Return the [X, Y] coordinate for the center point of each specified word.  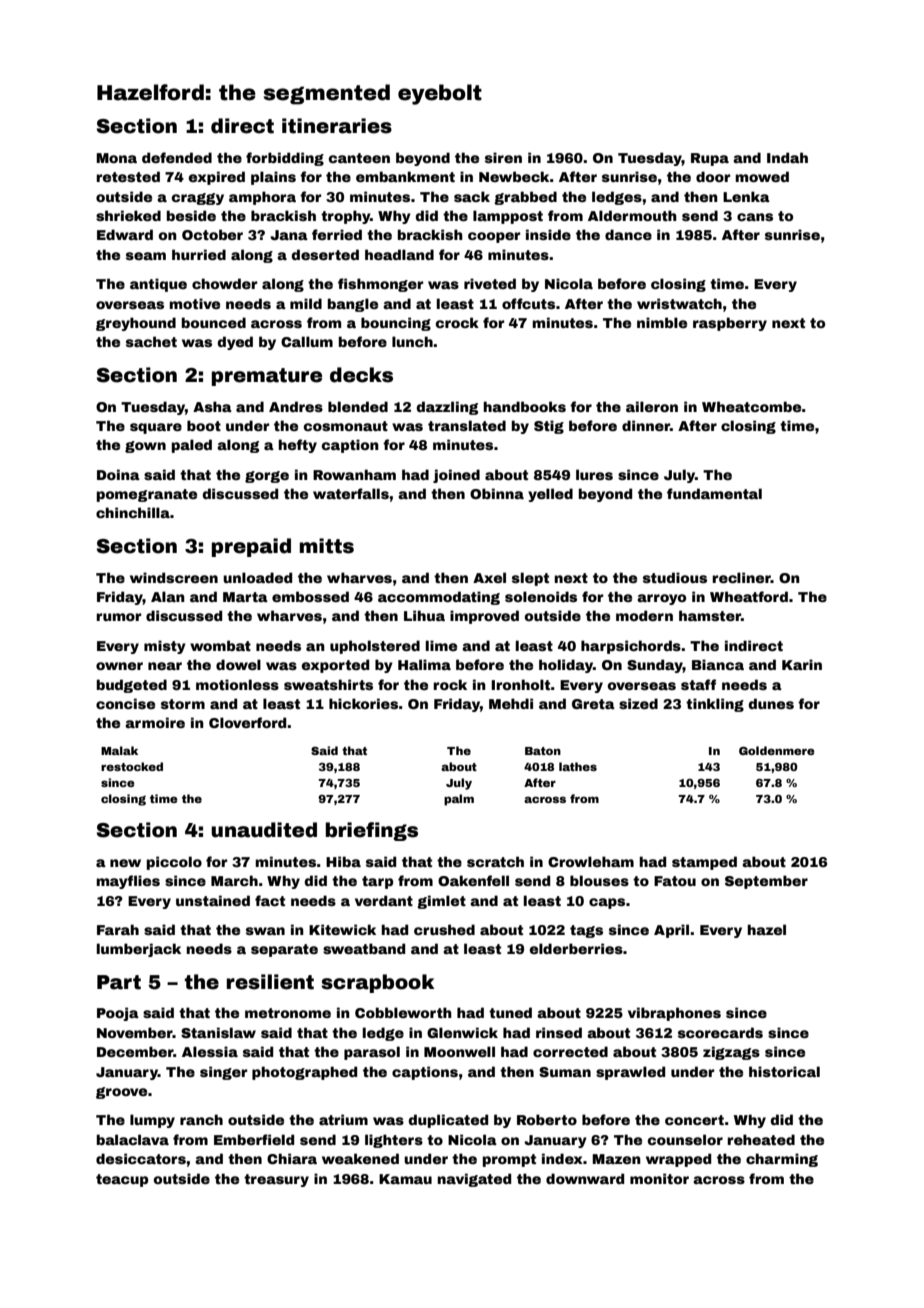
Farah [118, 929]
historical [784, 1071]
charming [782, 1160]
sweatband [364, 948]
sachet [151, 341]
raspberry [730, 324]
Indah [787, 157]
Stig [549, 427]
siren [503, 157]
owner [119, 666]
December [135, 1051]
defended [177, 157]
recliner [741, 577]
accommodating [439, 598]
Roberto [547, 1119]
